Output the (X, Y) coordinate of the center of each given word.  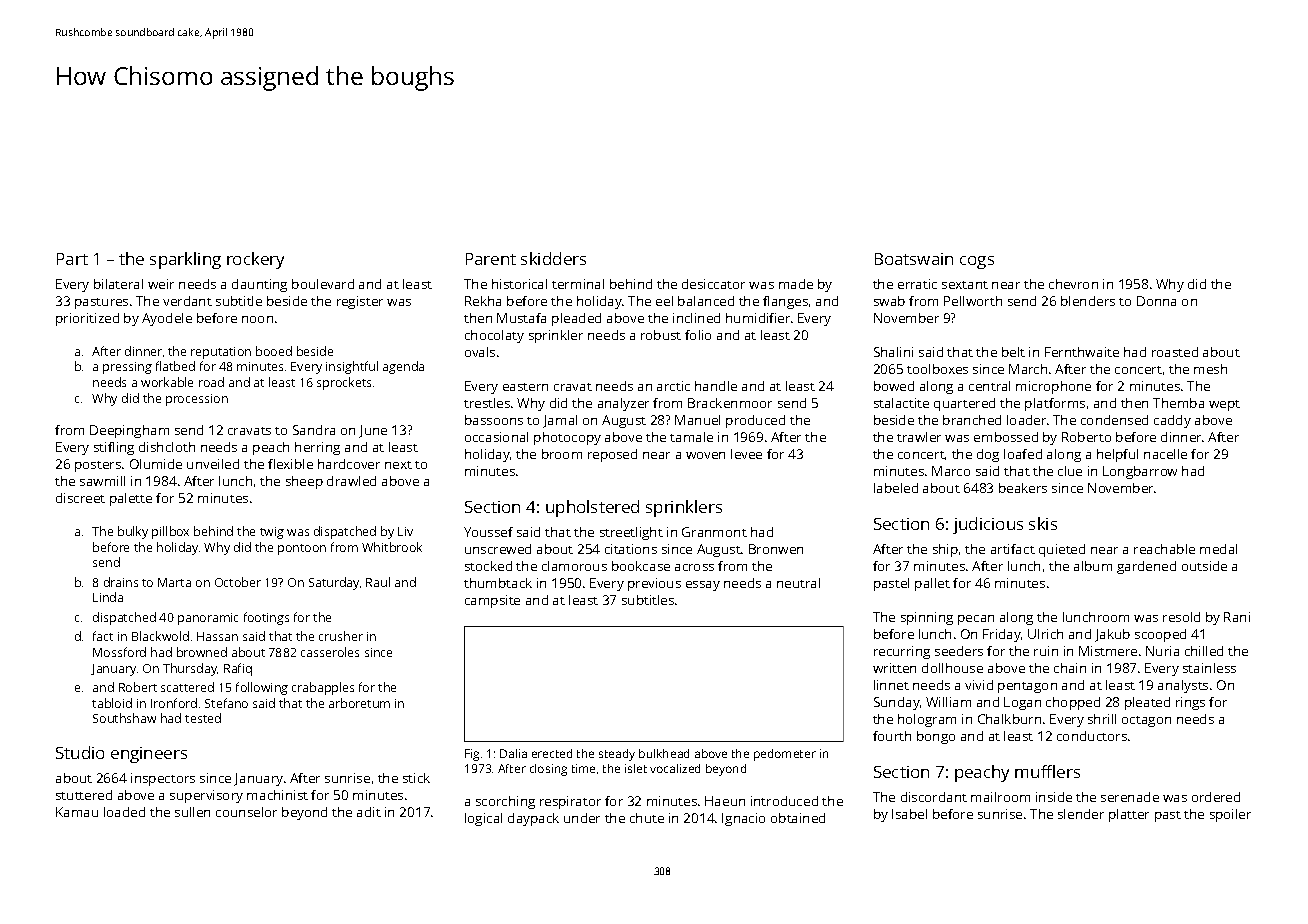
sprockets (344, 383)
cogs (977, 262)
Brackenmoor (730, 403)
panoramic (208, 619)
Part (72, 259)
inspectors (163, 779)
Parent (491, 259)
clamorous (574, 566)
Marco (951, 471)
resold (1181, 617)
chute (647, 818)
